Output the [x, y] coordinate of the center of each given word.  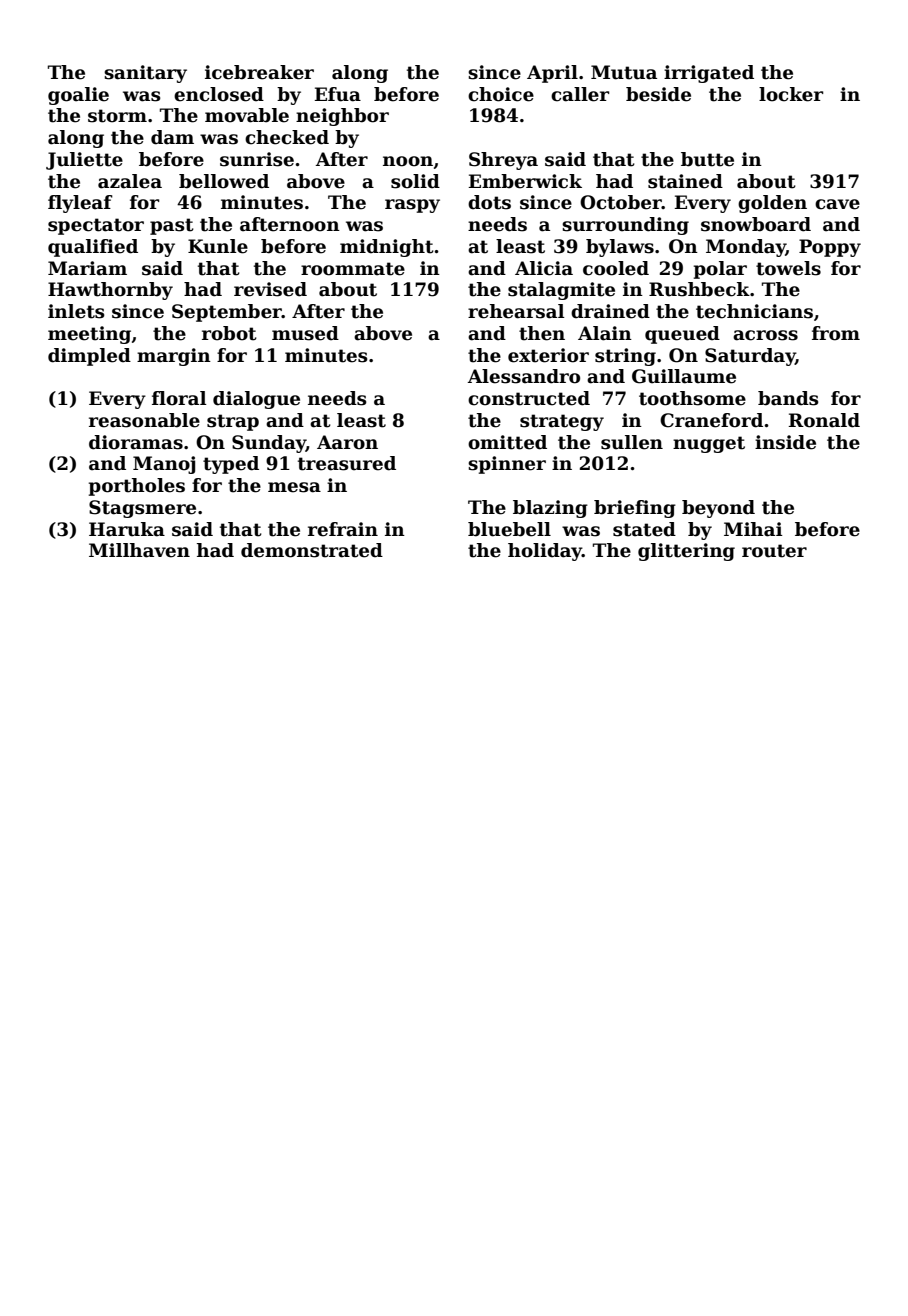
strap [233, 422]
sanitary [145, 74]
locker [791, 94]
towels [788, 268]
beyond [718, 509]
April [552, 74]
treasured [347, 463]
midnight [387, 248]
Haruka [127, 529]
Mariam [87, 268]
